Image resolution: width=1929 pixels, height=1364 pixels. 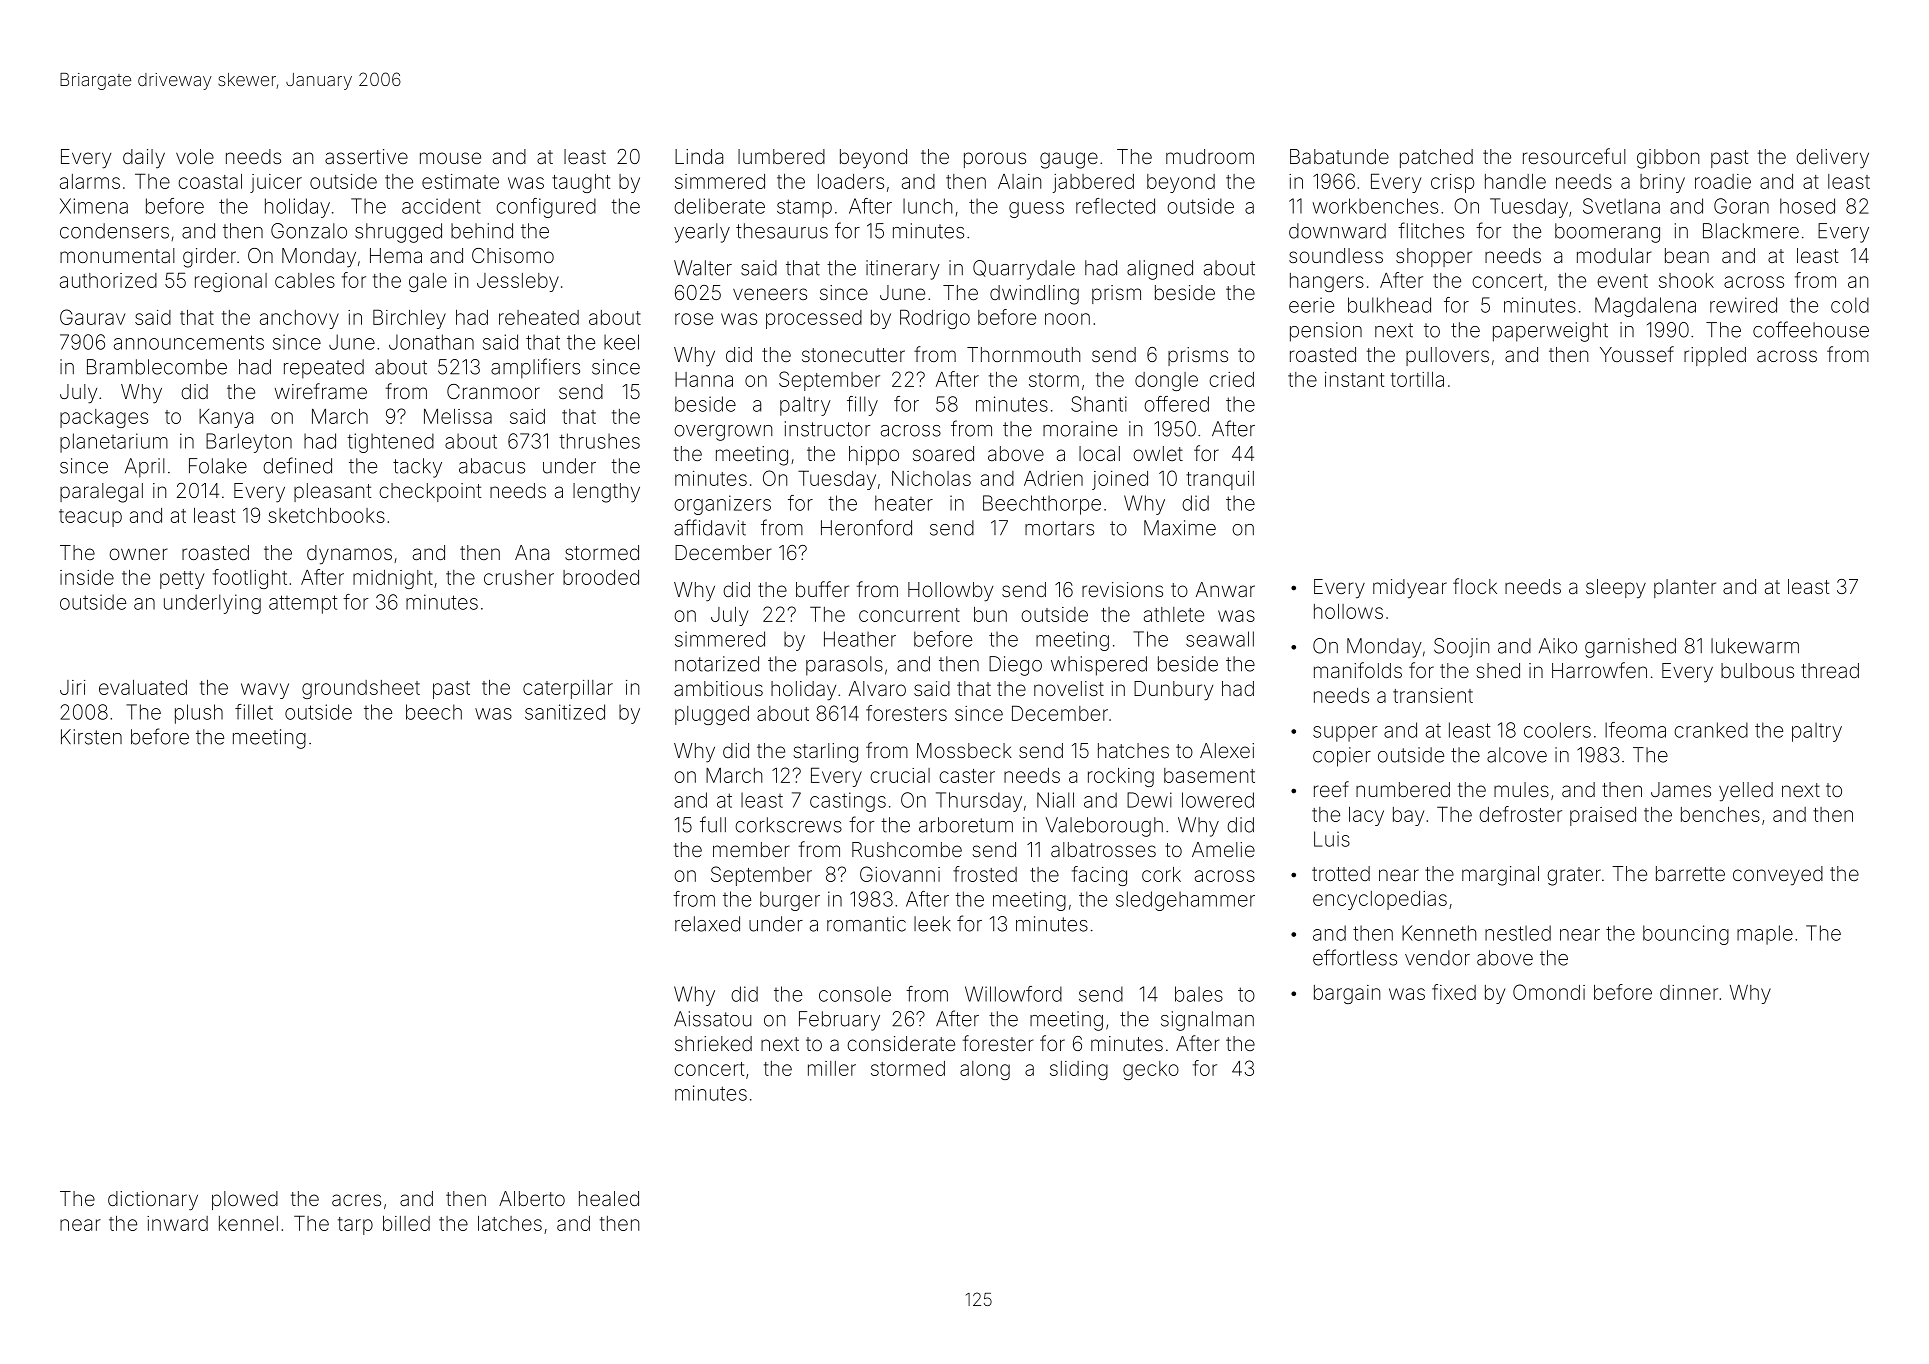 What do you see at coordinates (1417, 379) in the document?
I see `tortilla` at bounding box center [1417, 379].
